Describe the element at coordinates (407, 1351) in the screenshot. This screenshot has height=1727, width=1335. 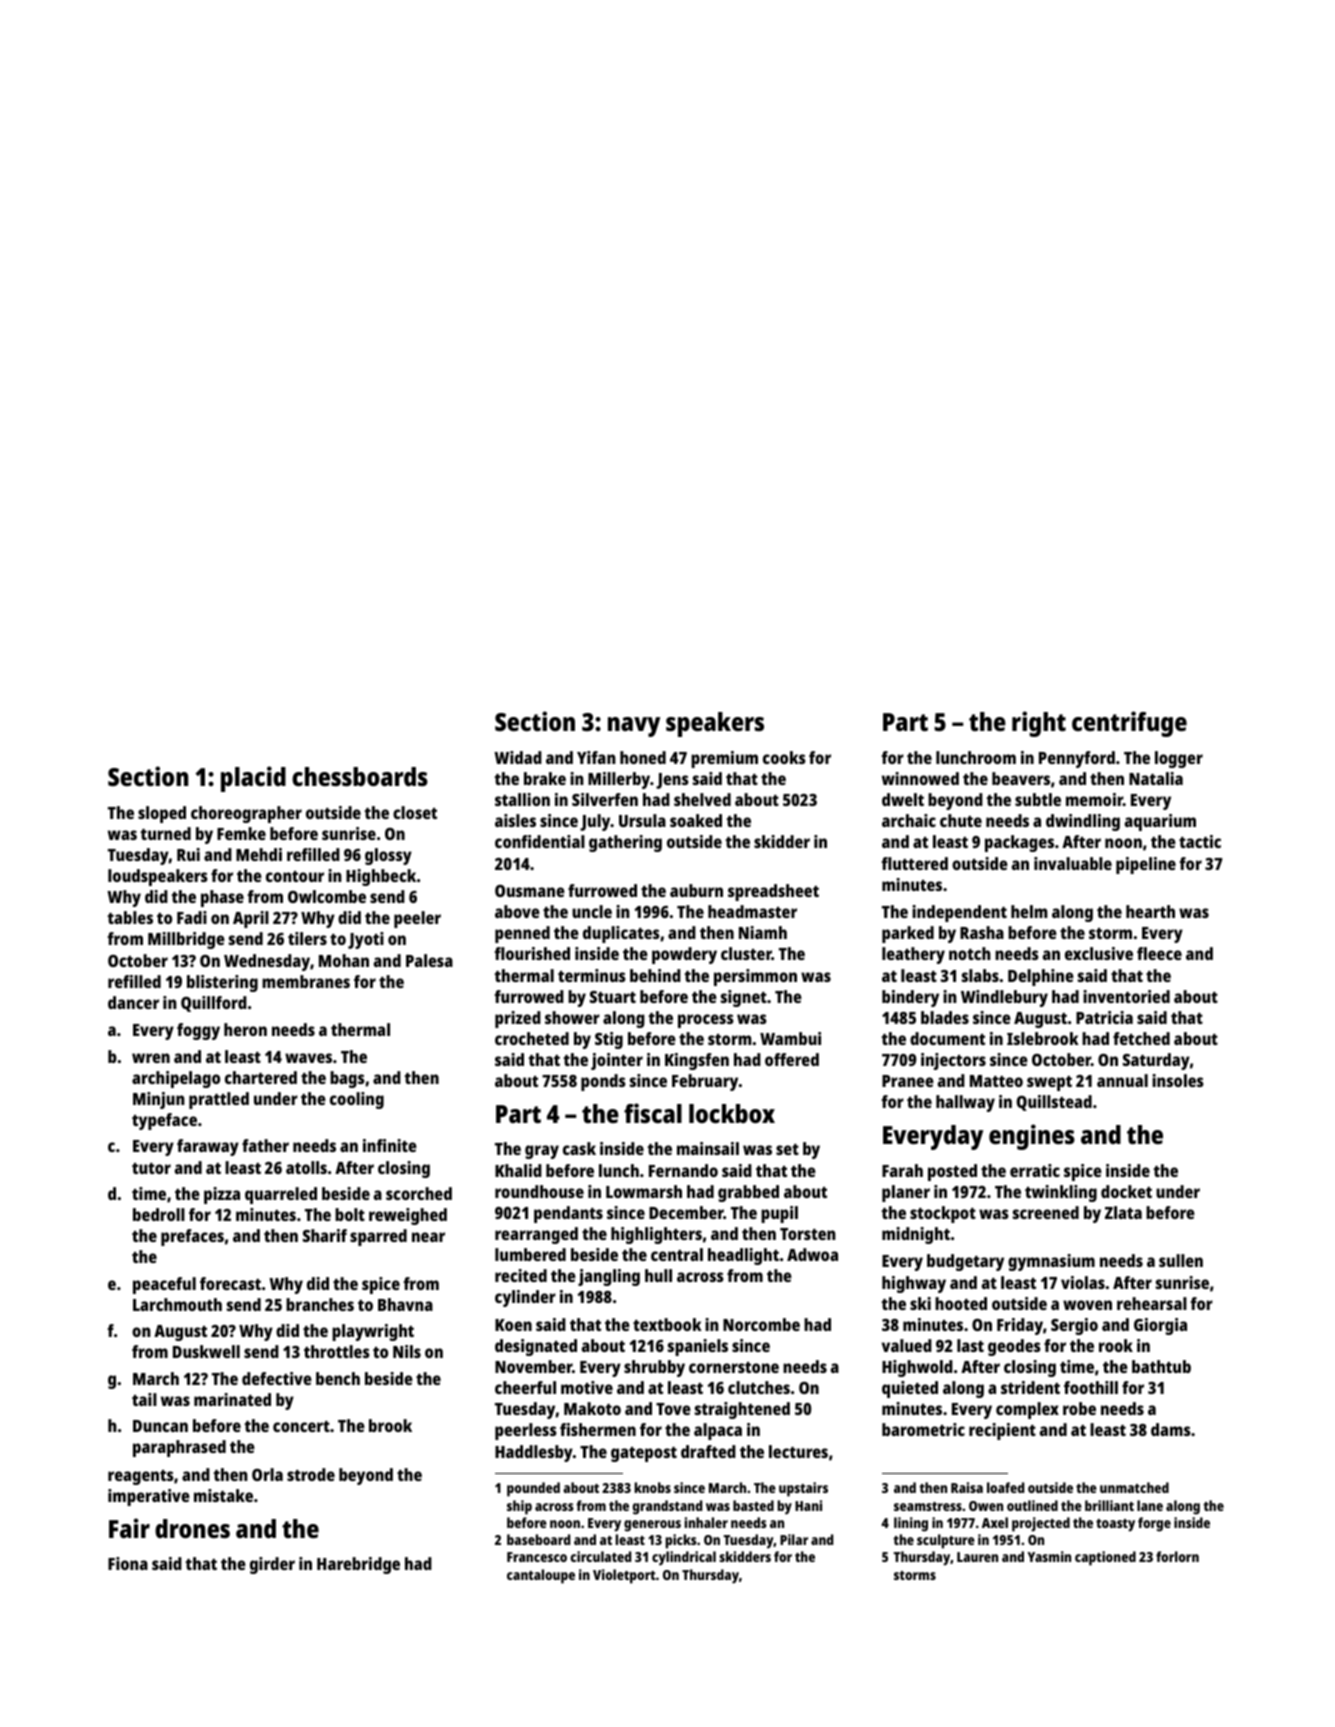
I see `Nils` at that location.
